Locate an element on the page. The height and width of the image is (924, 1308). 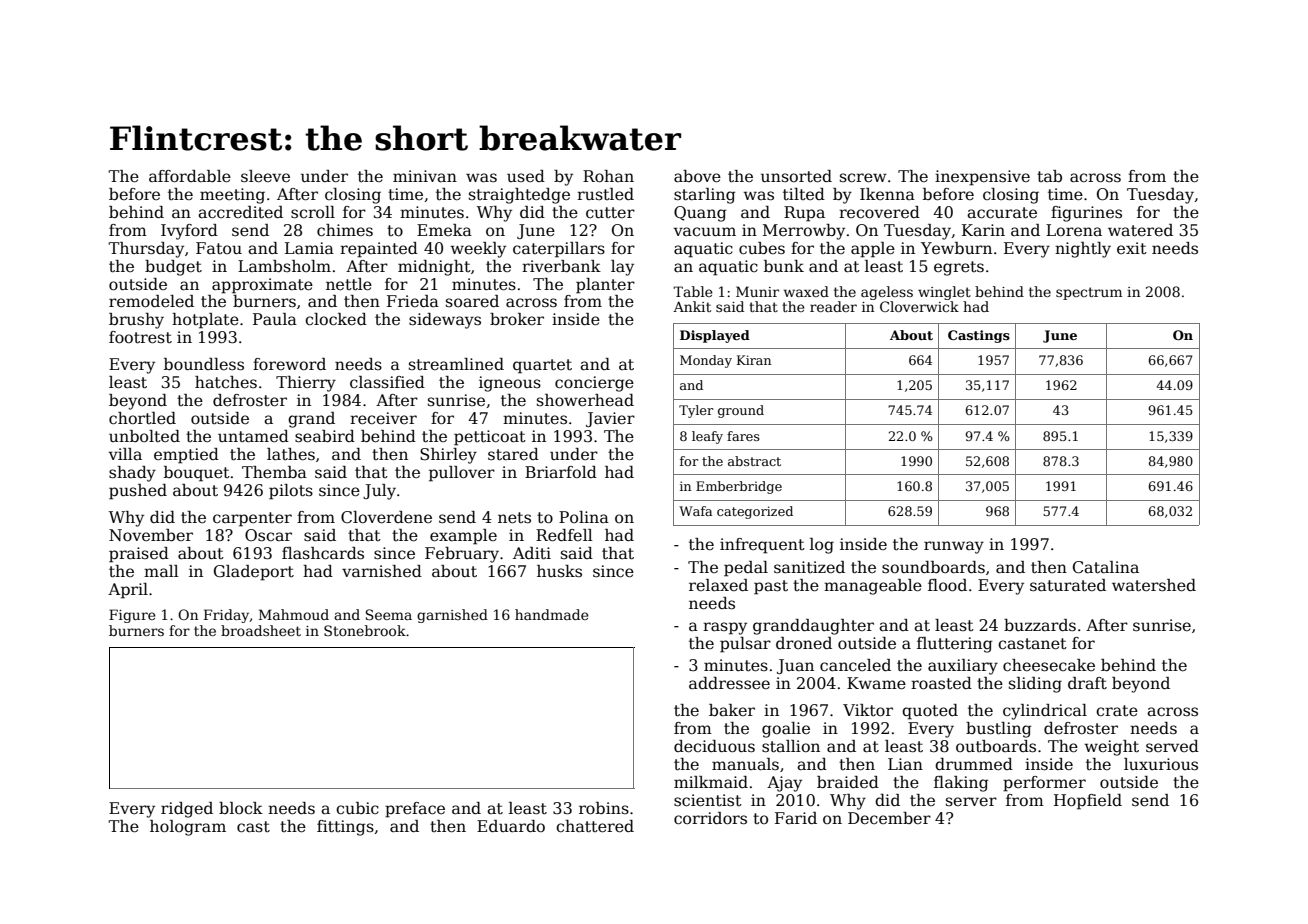
Rohan is located at coordinates (608, 176).
